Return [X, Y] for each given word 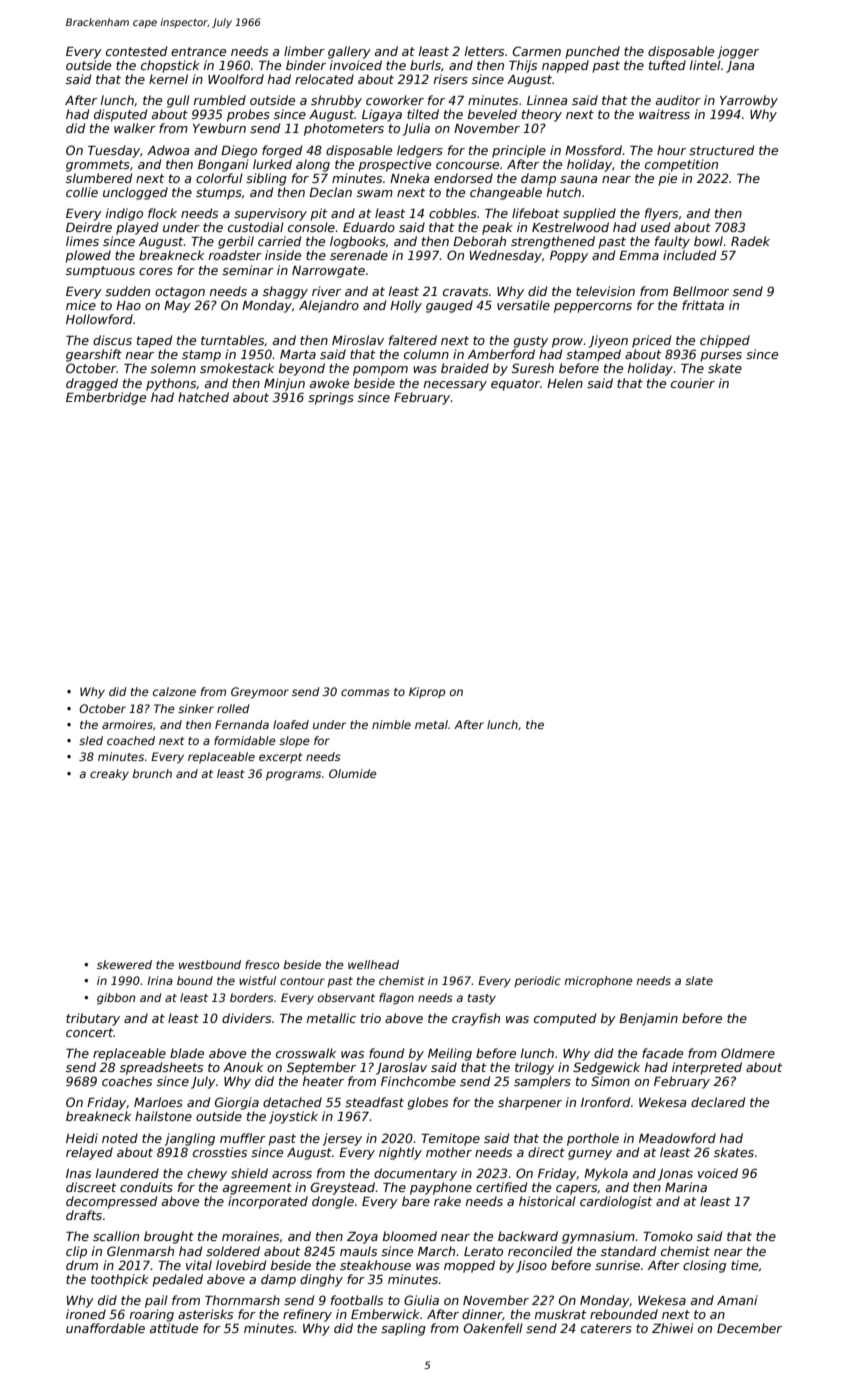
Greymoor [260, 693]
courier [693, 383]
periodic [537, 981]
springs [331, 398]
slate [699, 980]
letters [484, 51]
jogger [738, 52]
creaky [109, 775]
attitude [174, 1328]
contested [136, 51]
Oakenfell [493, 1328]
